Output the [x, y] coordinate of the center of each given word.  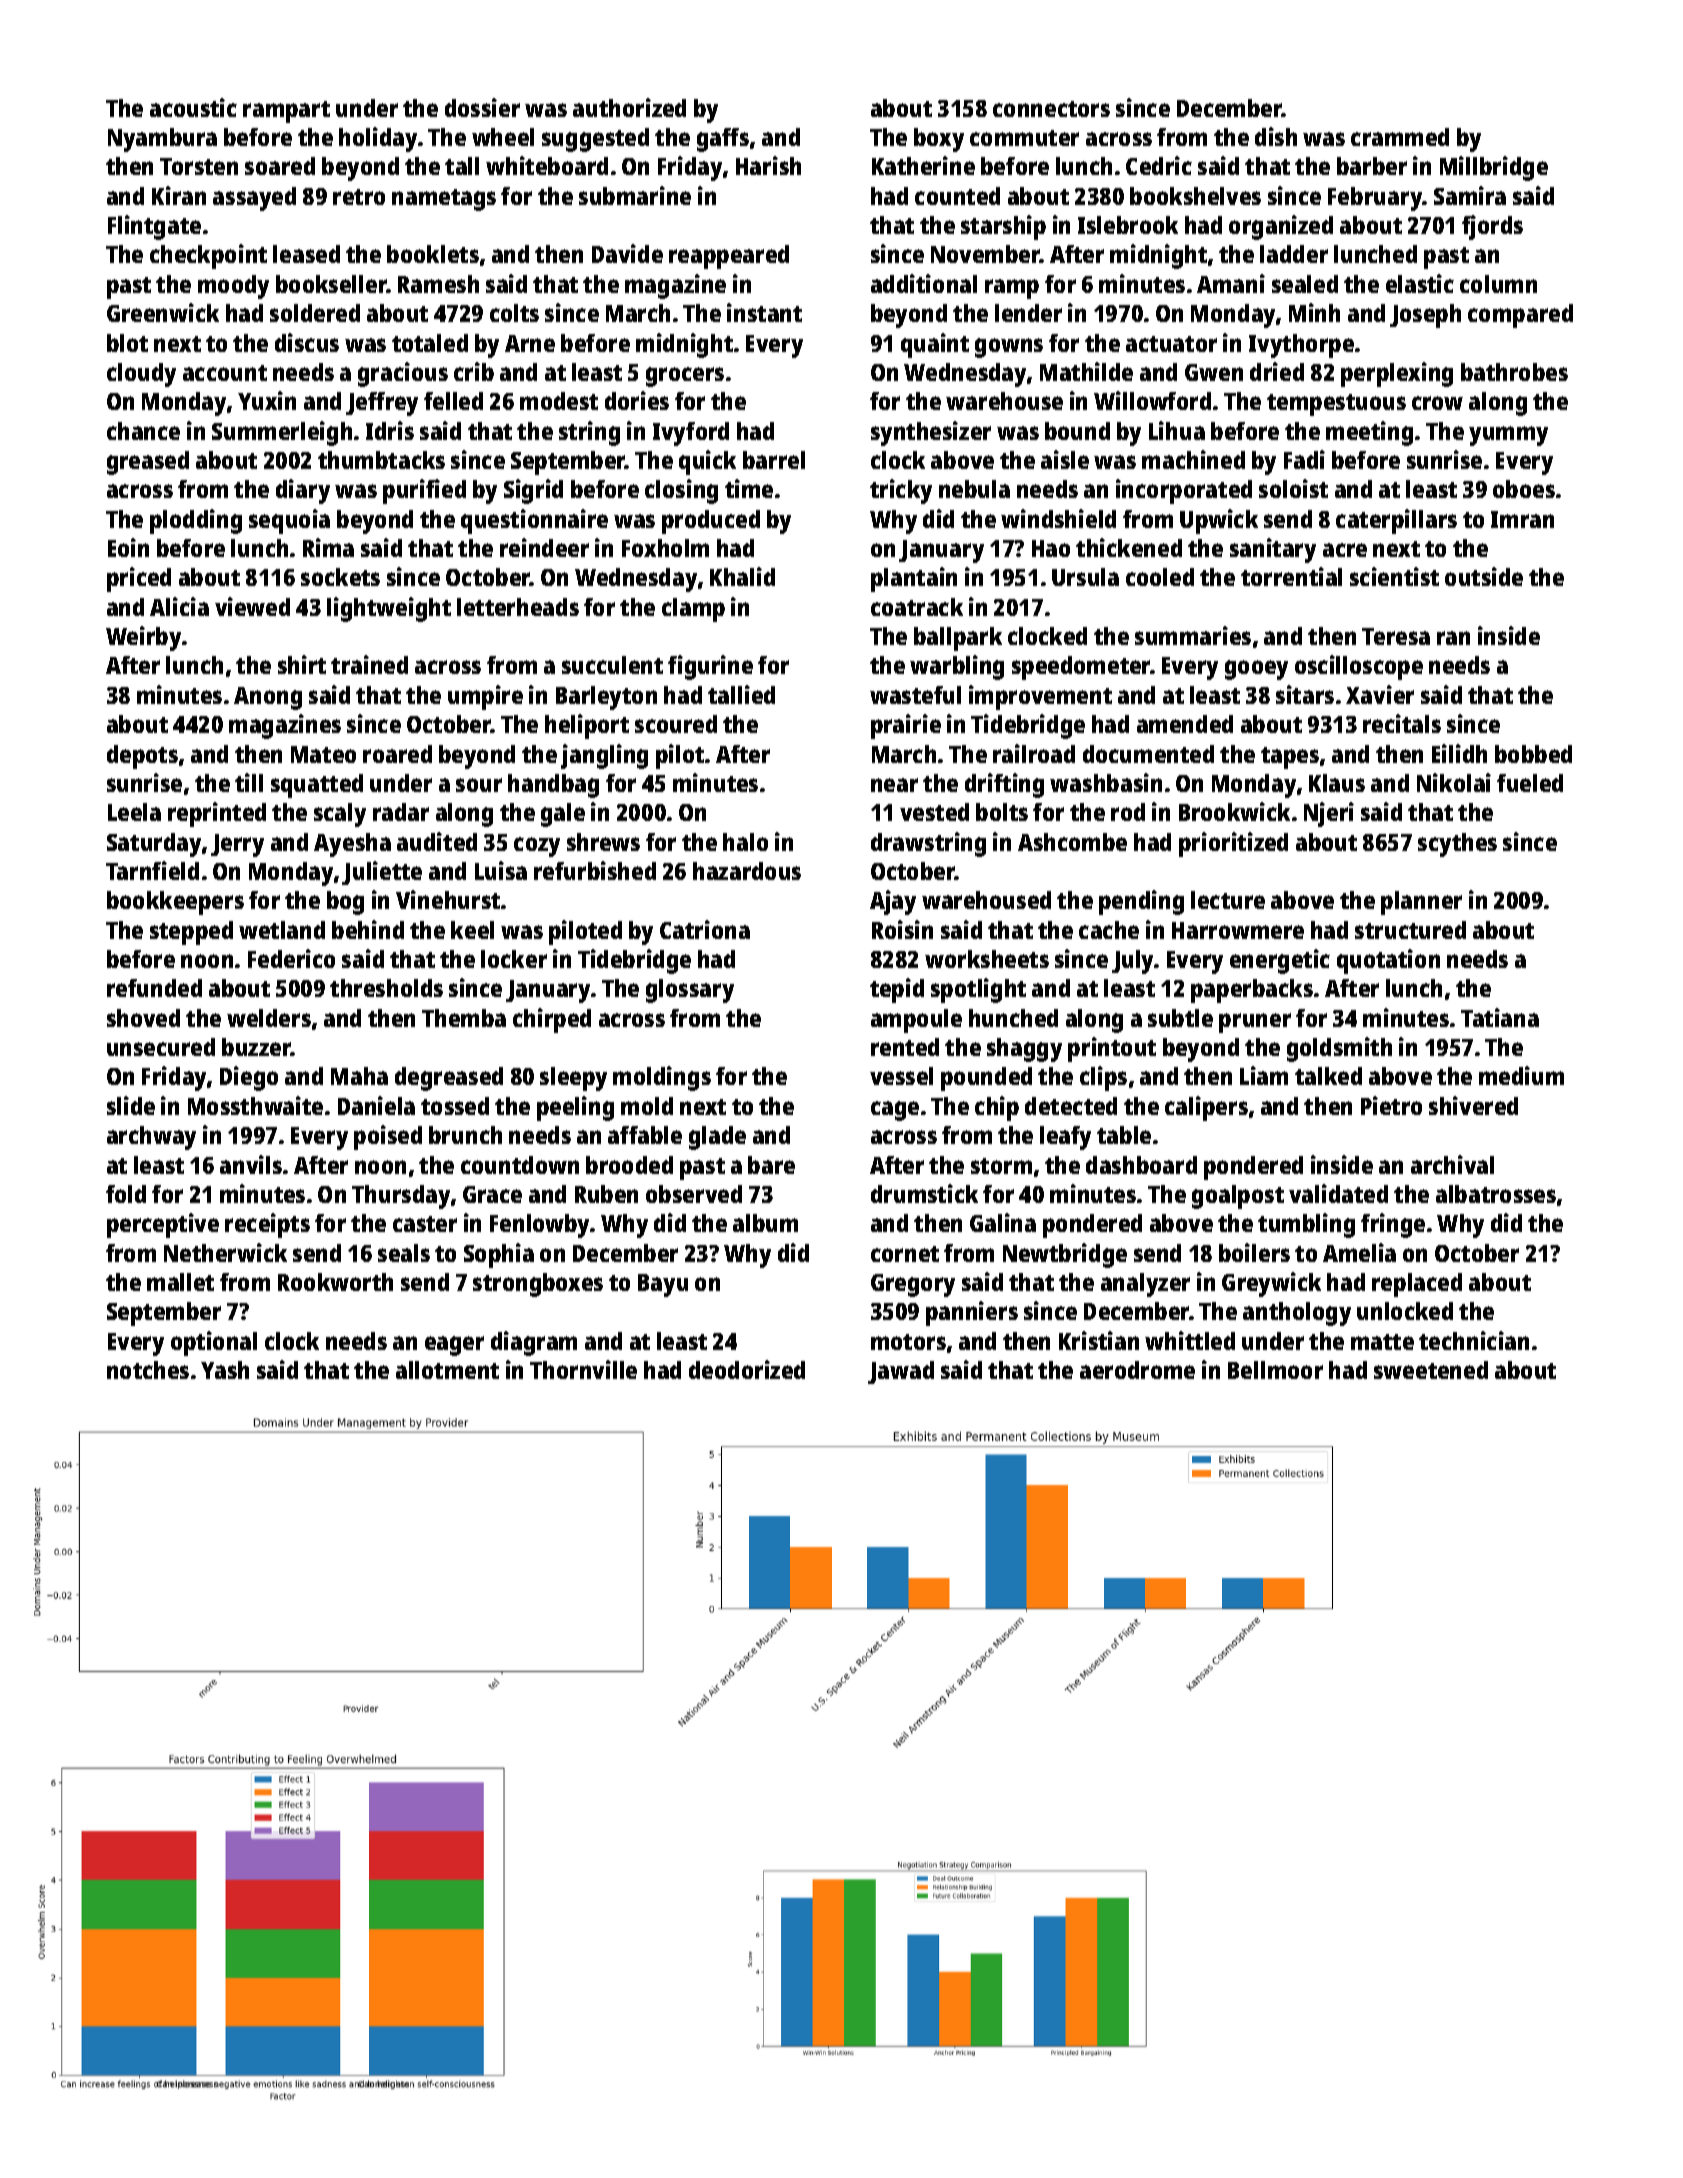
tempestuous [1336, 405]
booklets [433, 254]
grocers [685, 377]
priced [139, 579]
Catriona [705, 929]
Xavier [1380, 694]
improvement [1040, 697]
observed [694, 1194]
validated [1338, 1193]
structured [1410, 930]
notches [148, 1370]
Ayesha [352, 845]
